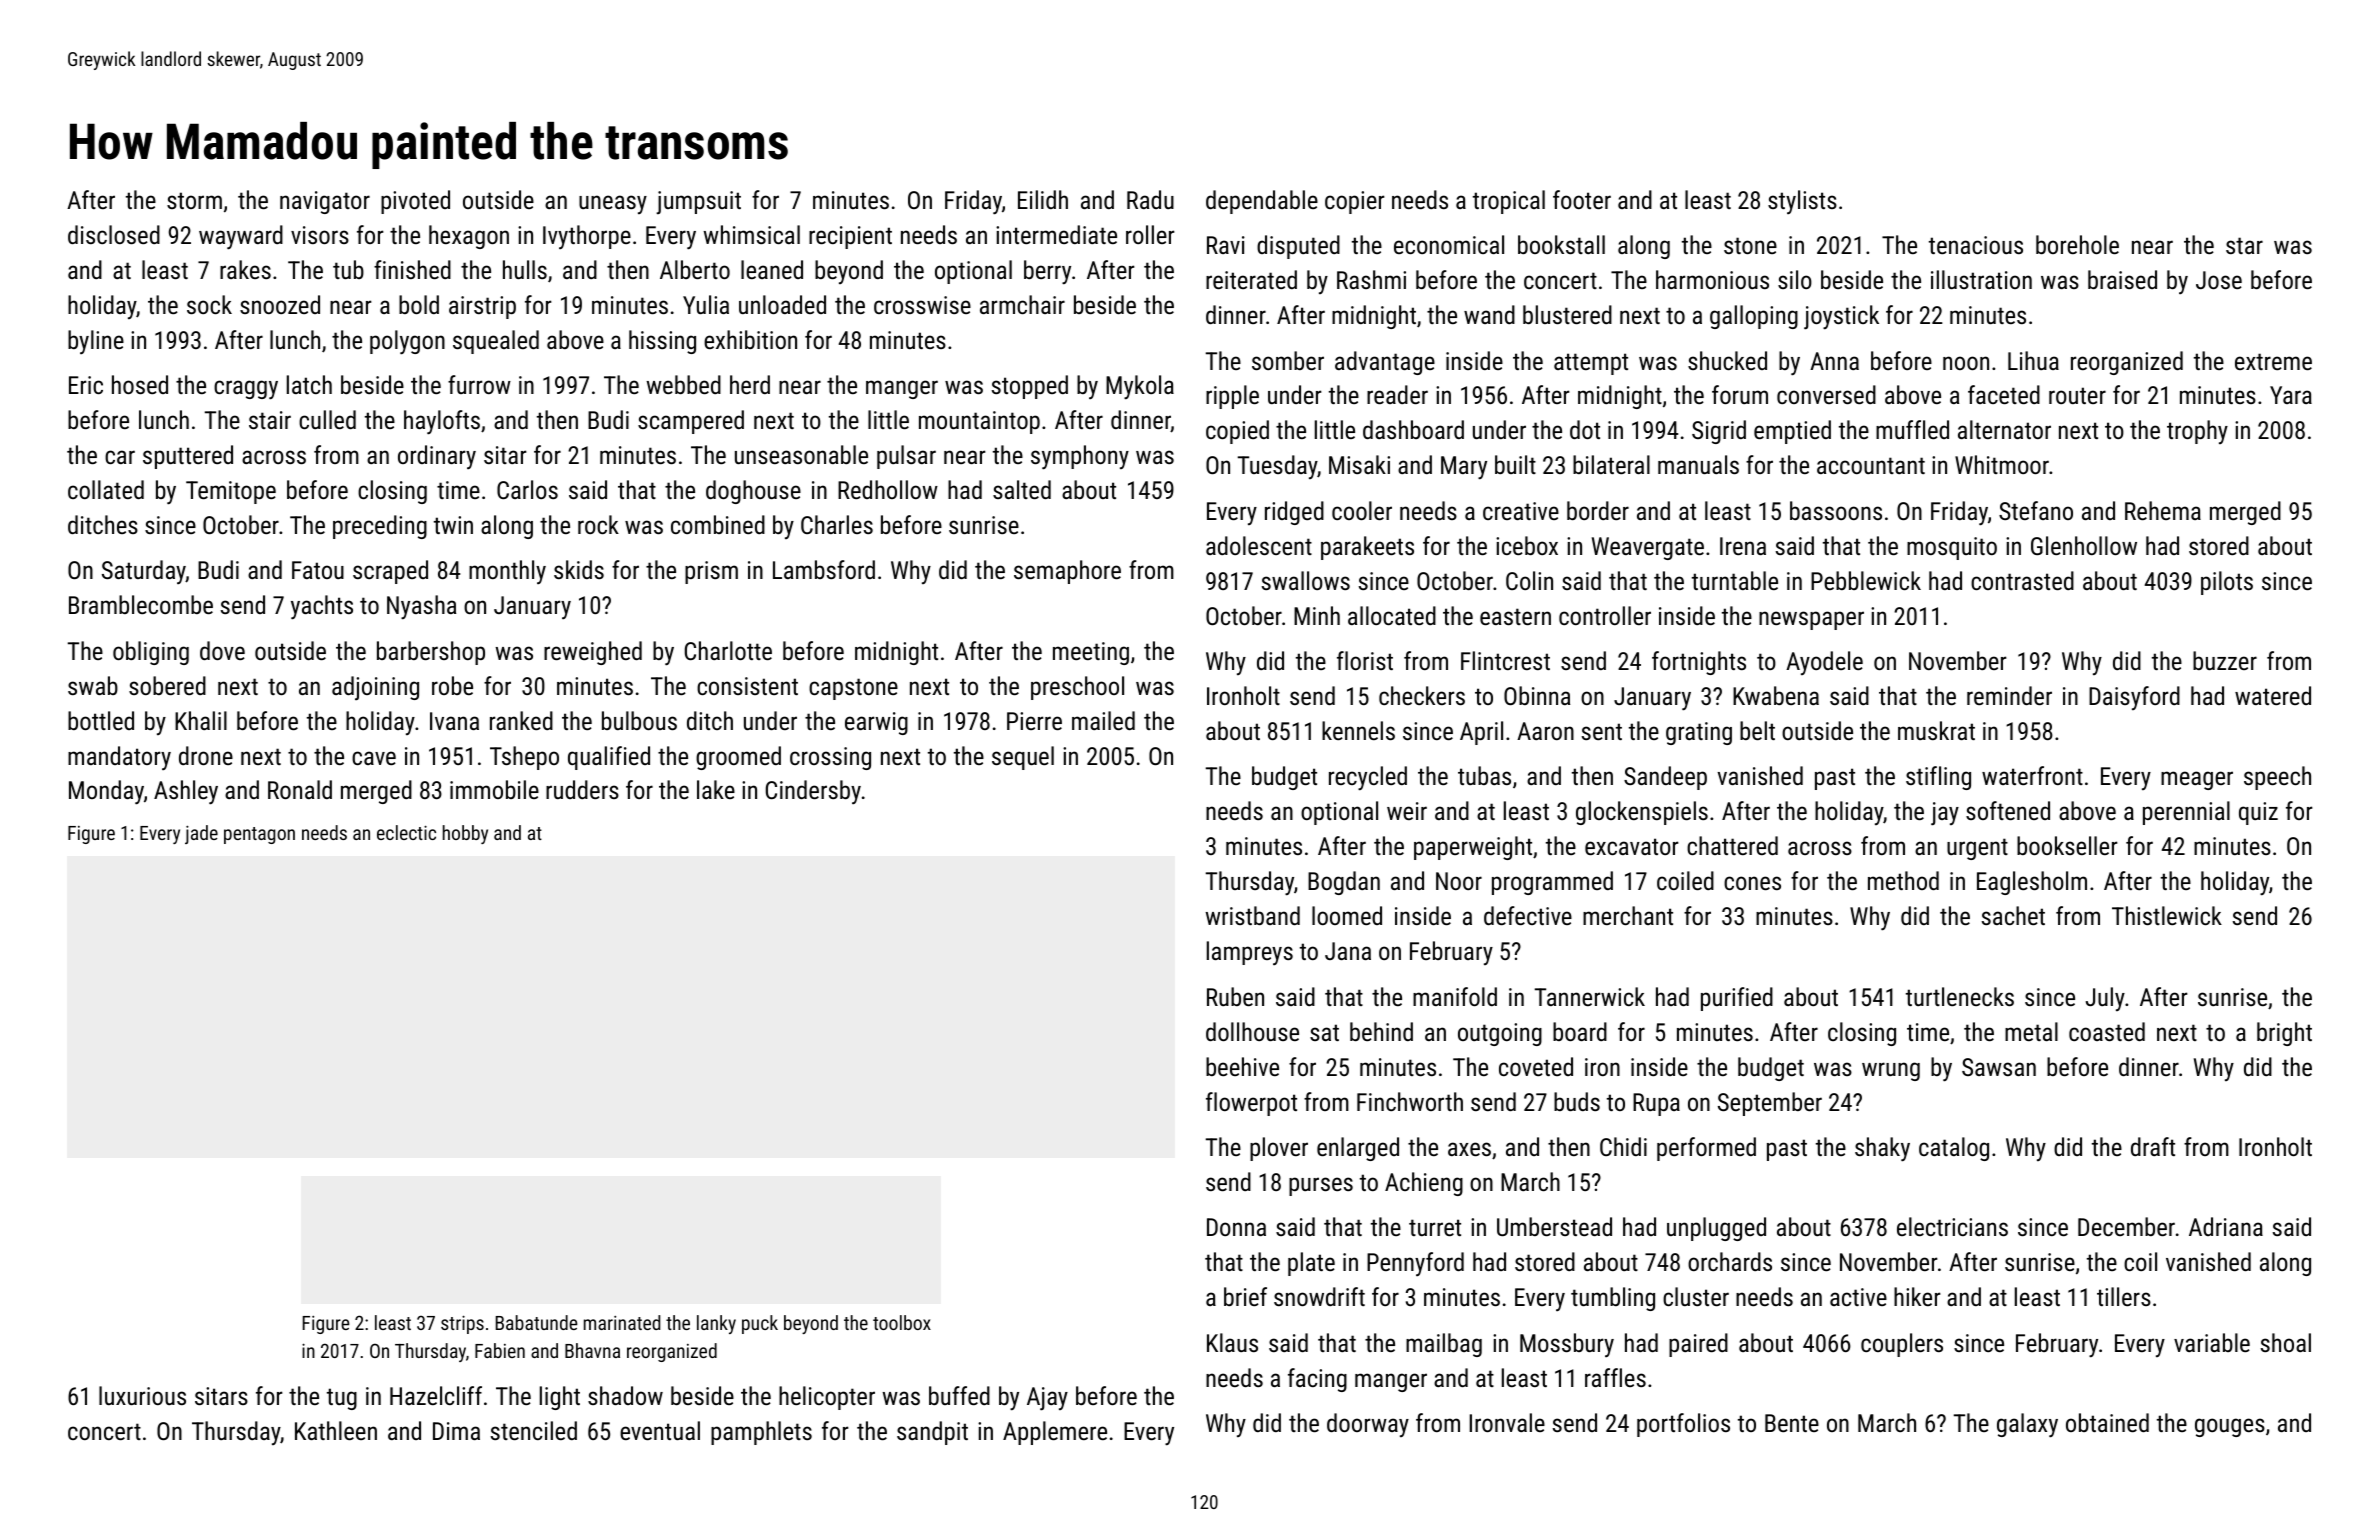 The height and width of the screenshot is (1540, 2380). Describe the element at coordinates (2002, 464) in the screenshot. I see `Whitmoor` at that location.
